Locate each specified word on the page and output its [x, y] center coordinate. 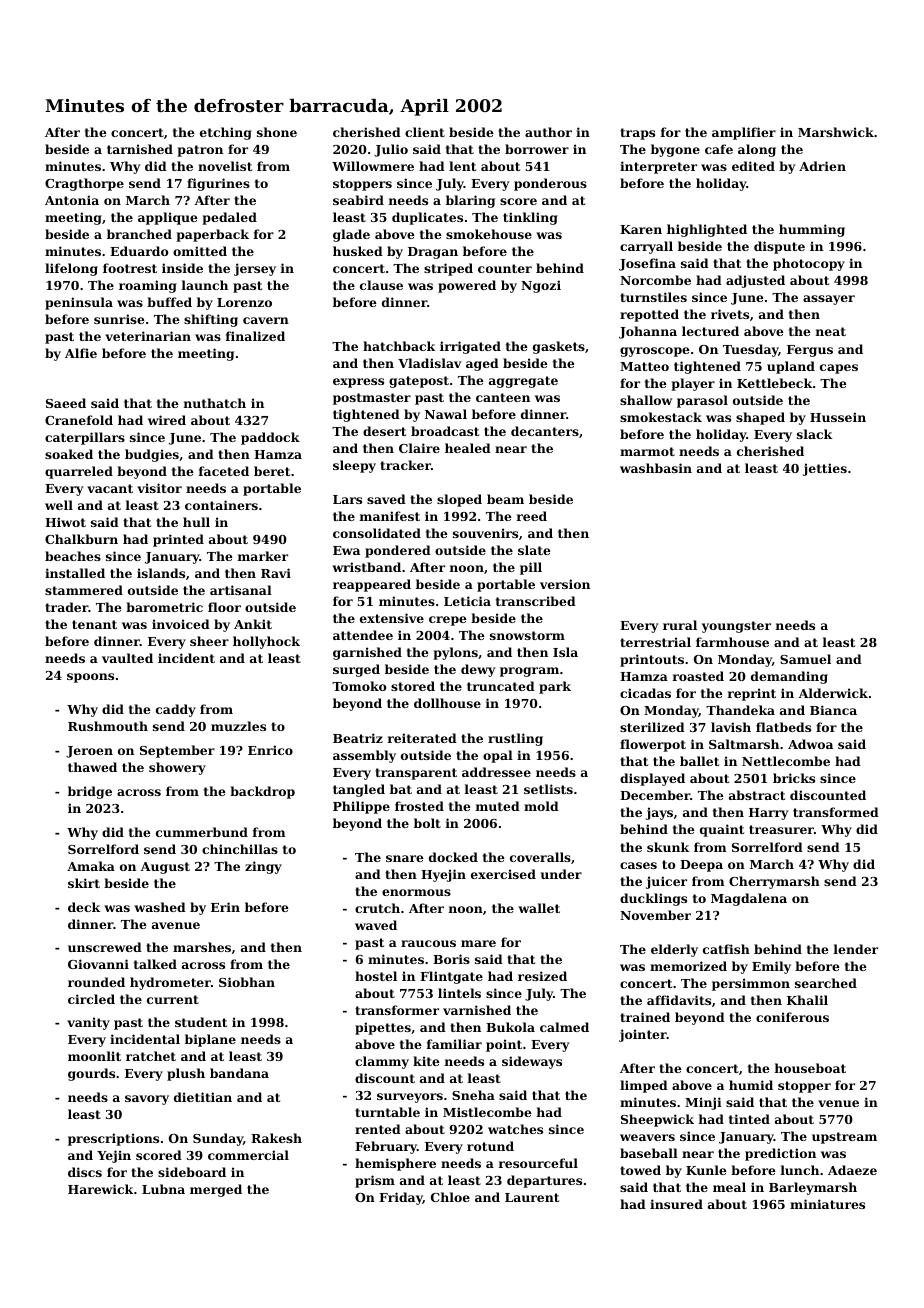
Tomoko [359, 686]
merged [216, 1190]
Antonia [72, 200]
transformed [836, 812]
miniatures [827, 1204]
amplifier [744, 133]
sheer [209, 641]
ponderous [550, 184]
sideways [532, 1062]
